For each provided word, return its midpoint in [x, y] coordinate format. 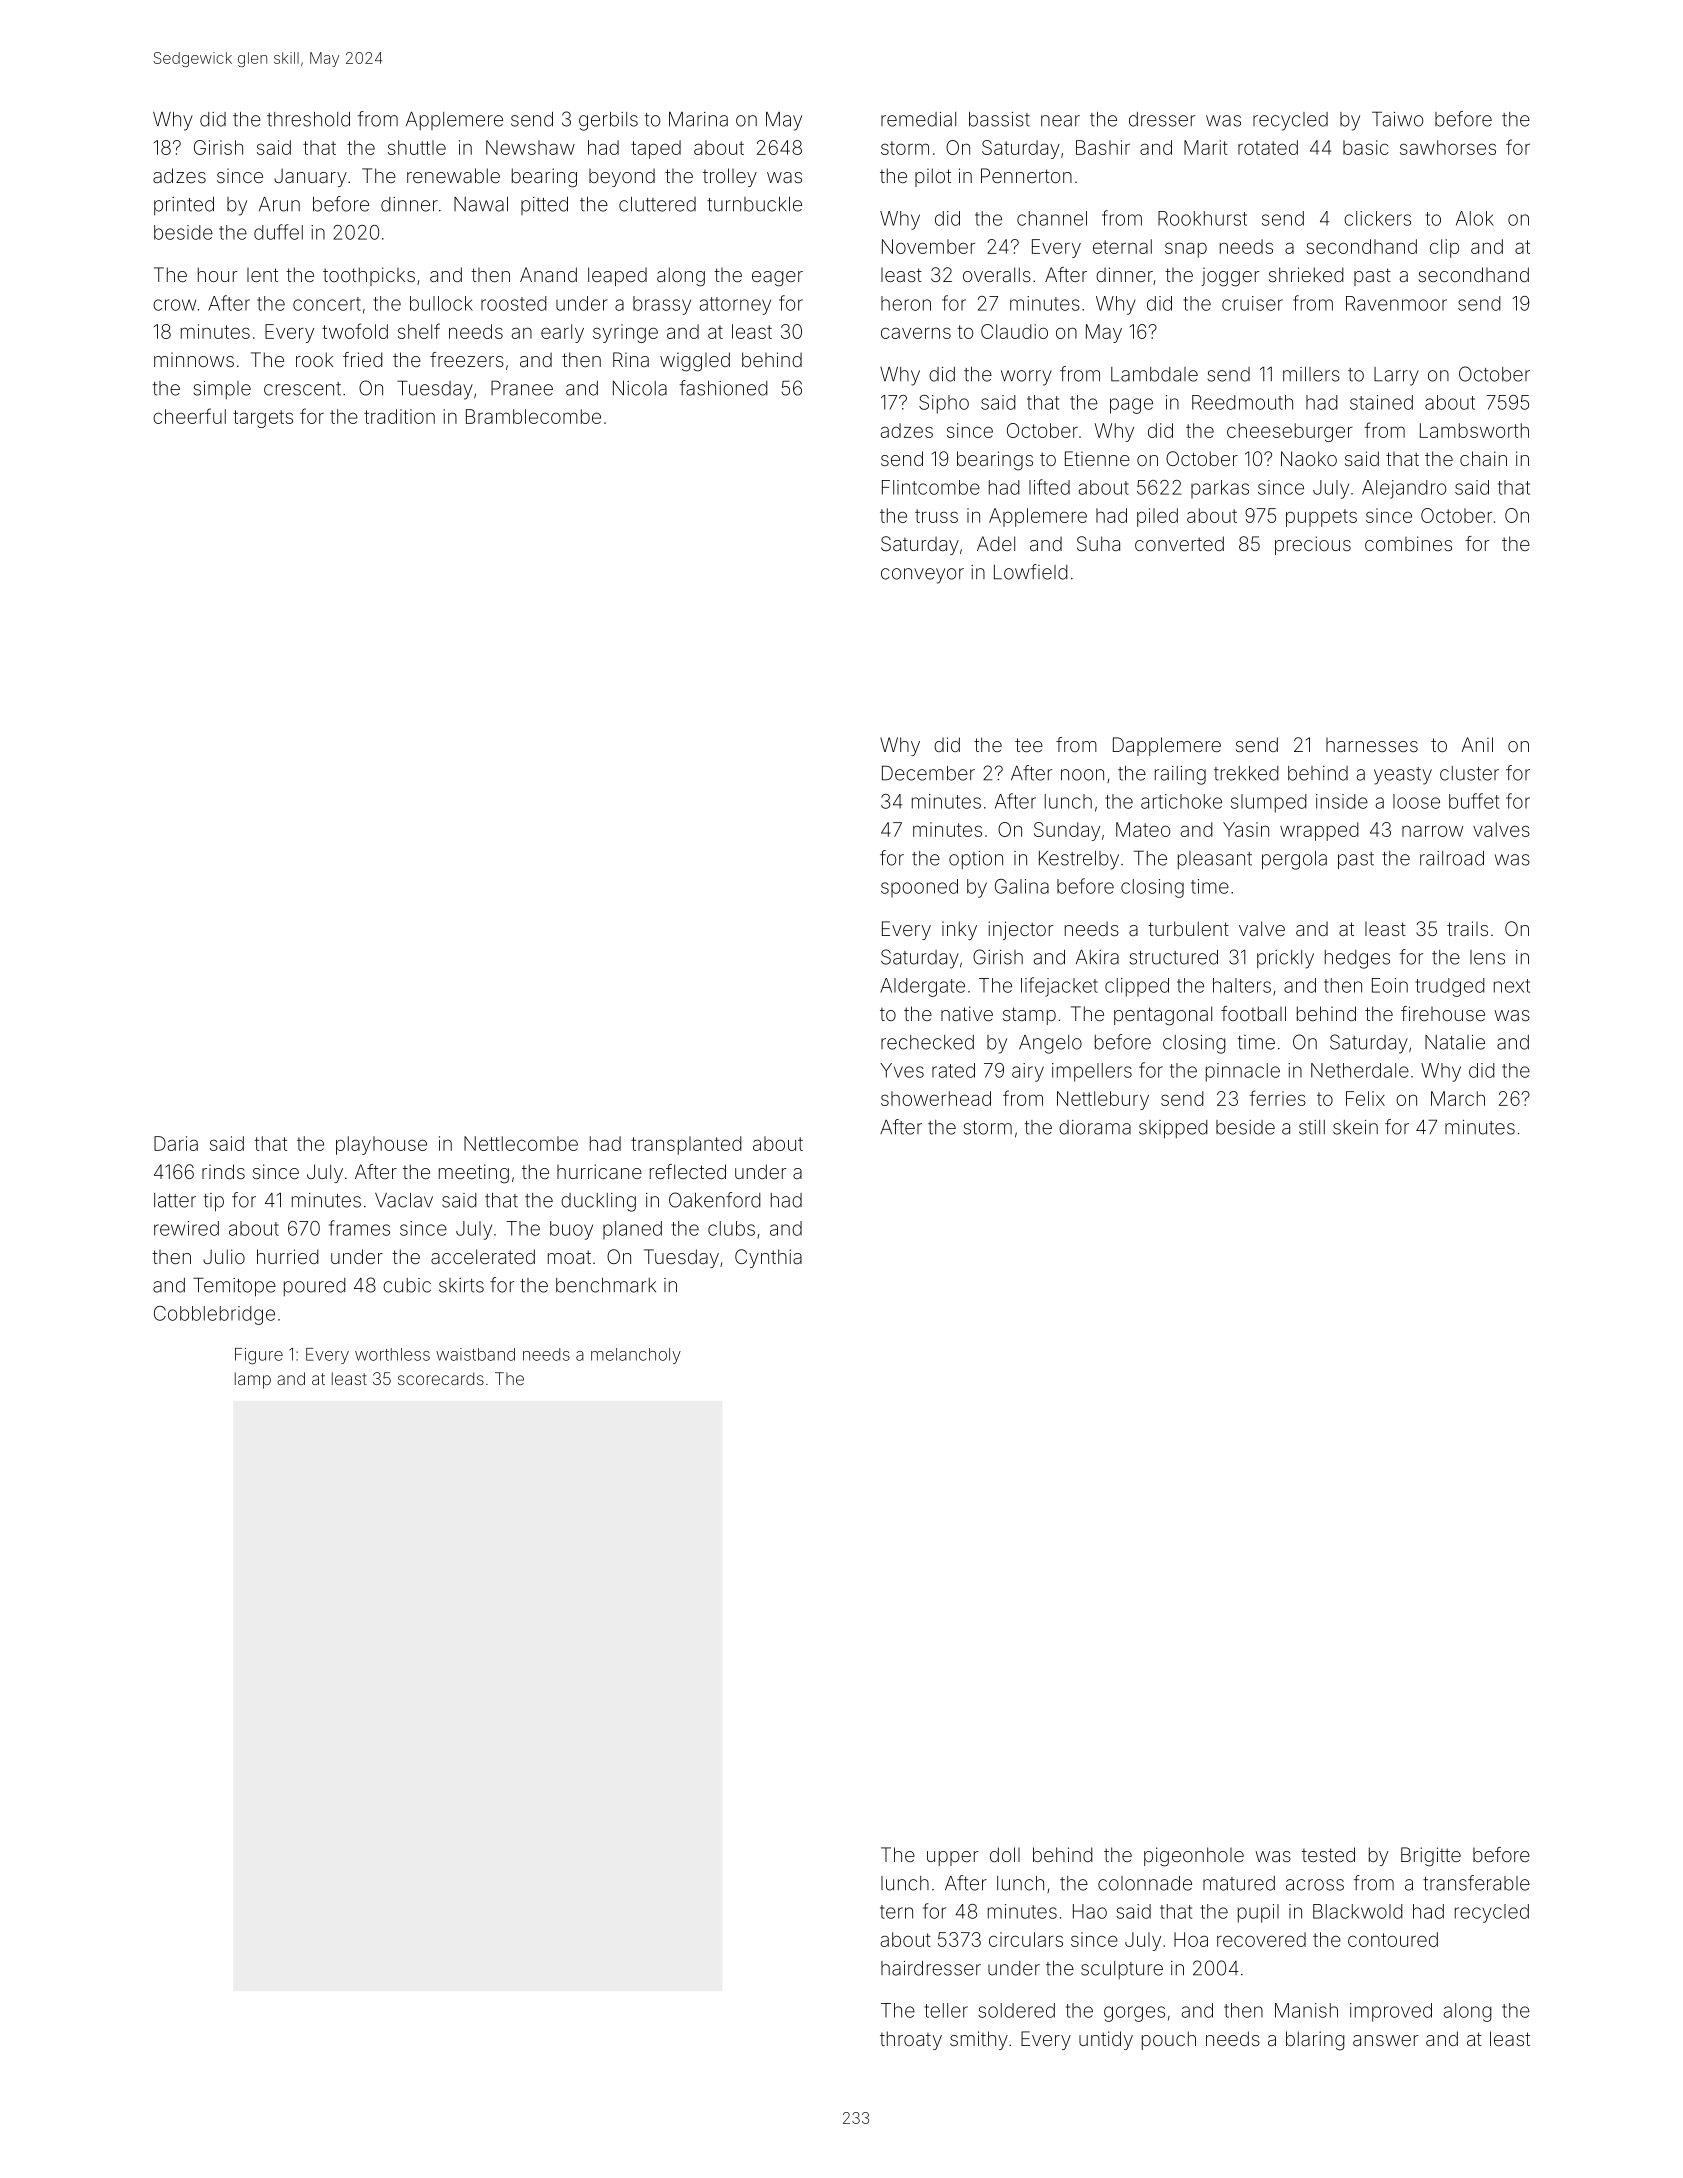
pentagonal [1163, 1016]
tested [1328, 1854]
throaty [911, 2040]
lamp [253, 1380]
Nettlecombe [521, 1143]
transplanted [686, 1145]
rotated [1268, 147]
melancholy [636, 1356]
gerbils [608, 121]
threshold [308, 119]
